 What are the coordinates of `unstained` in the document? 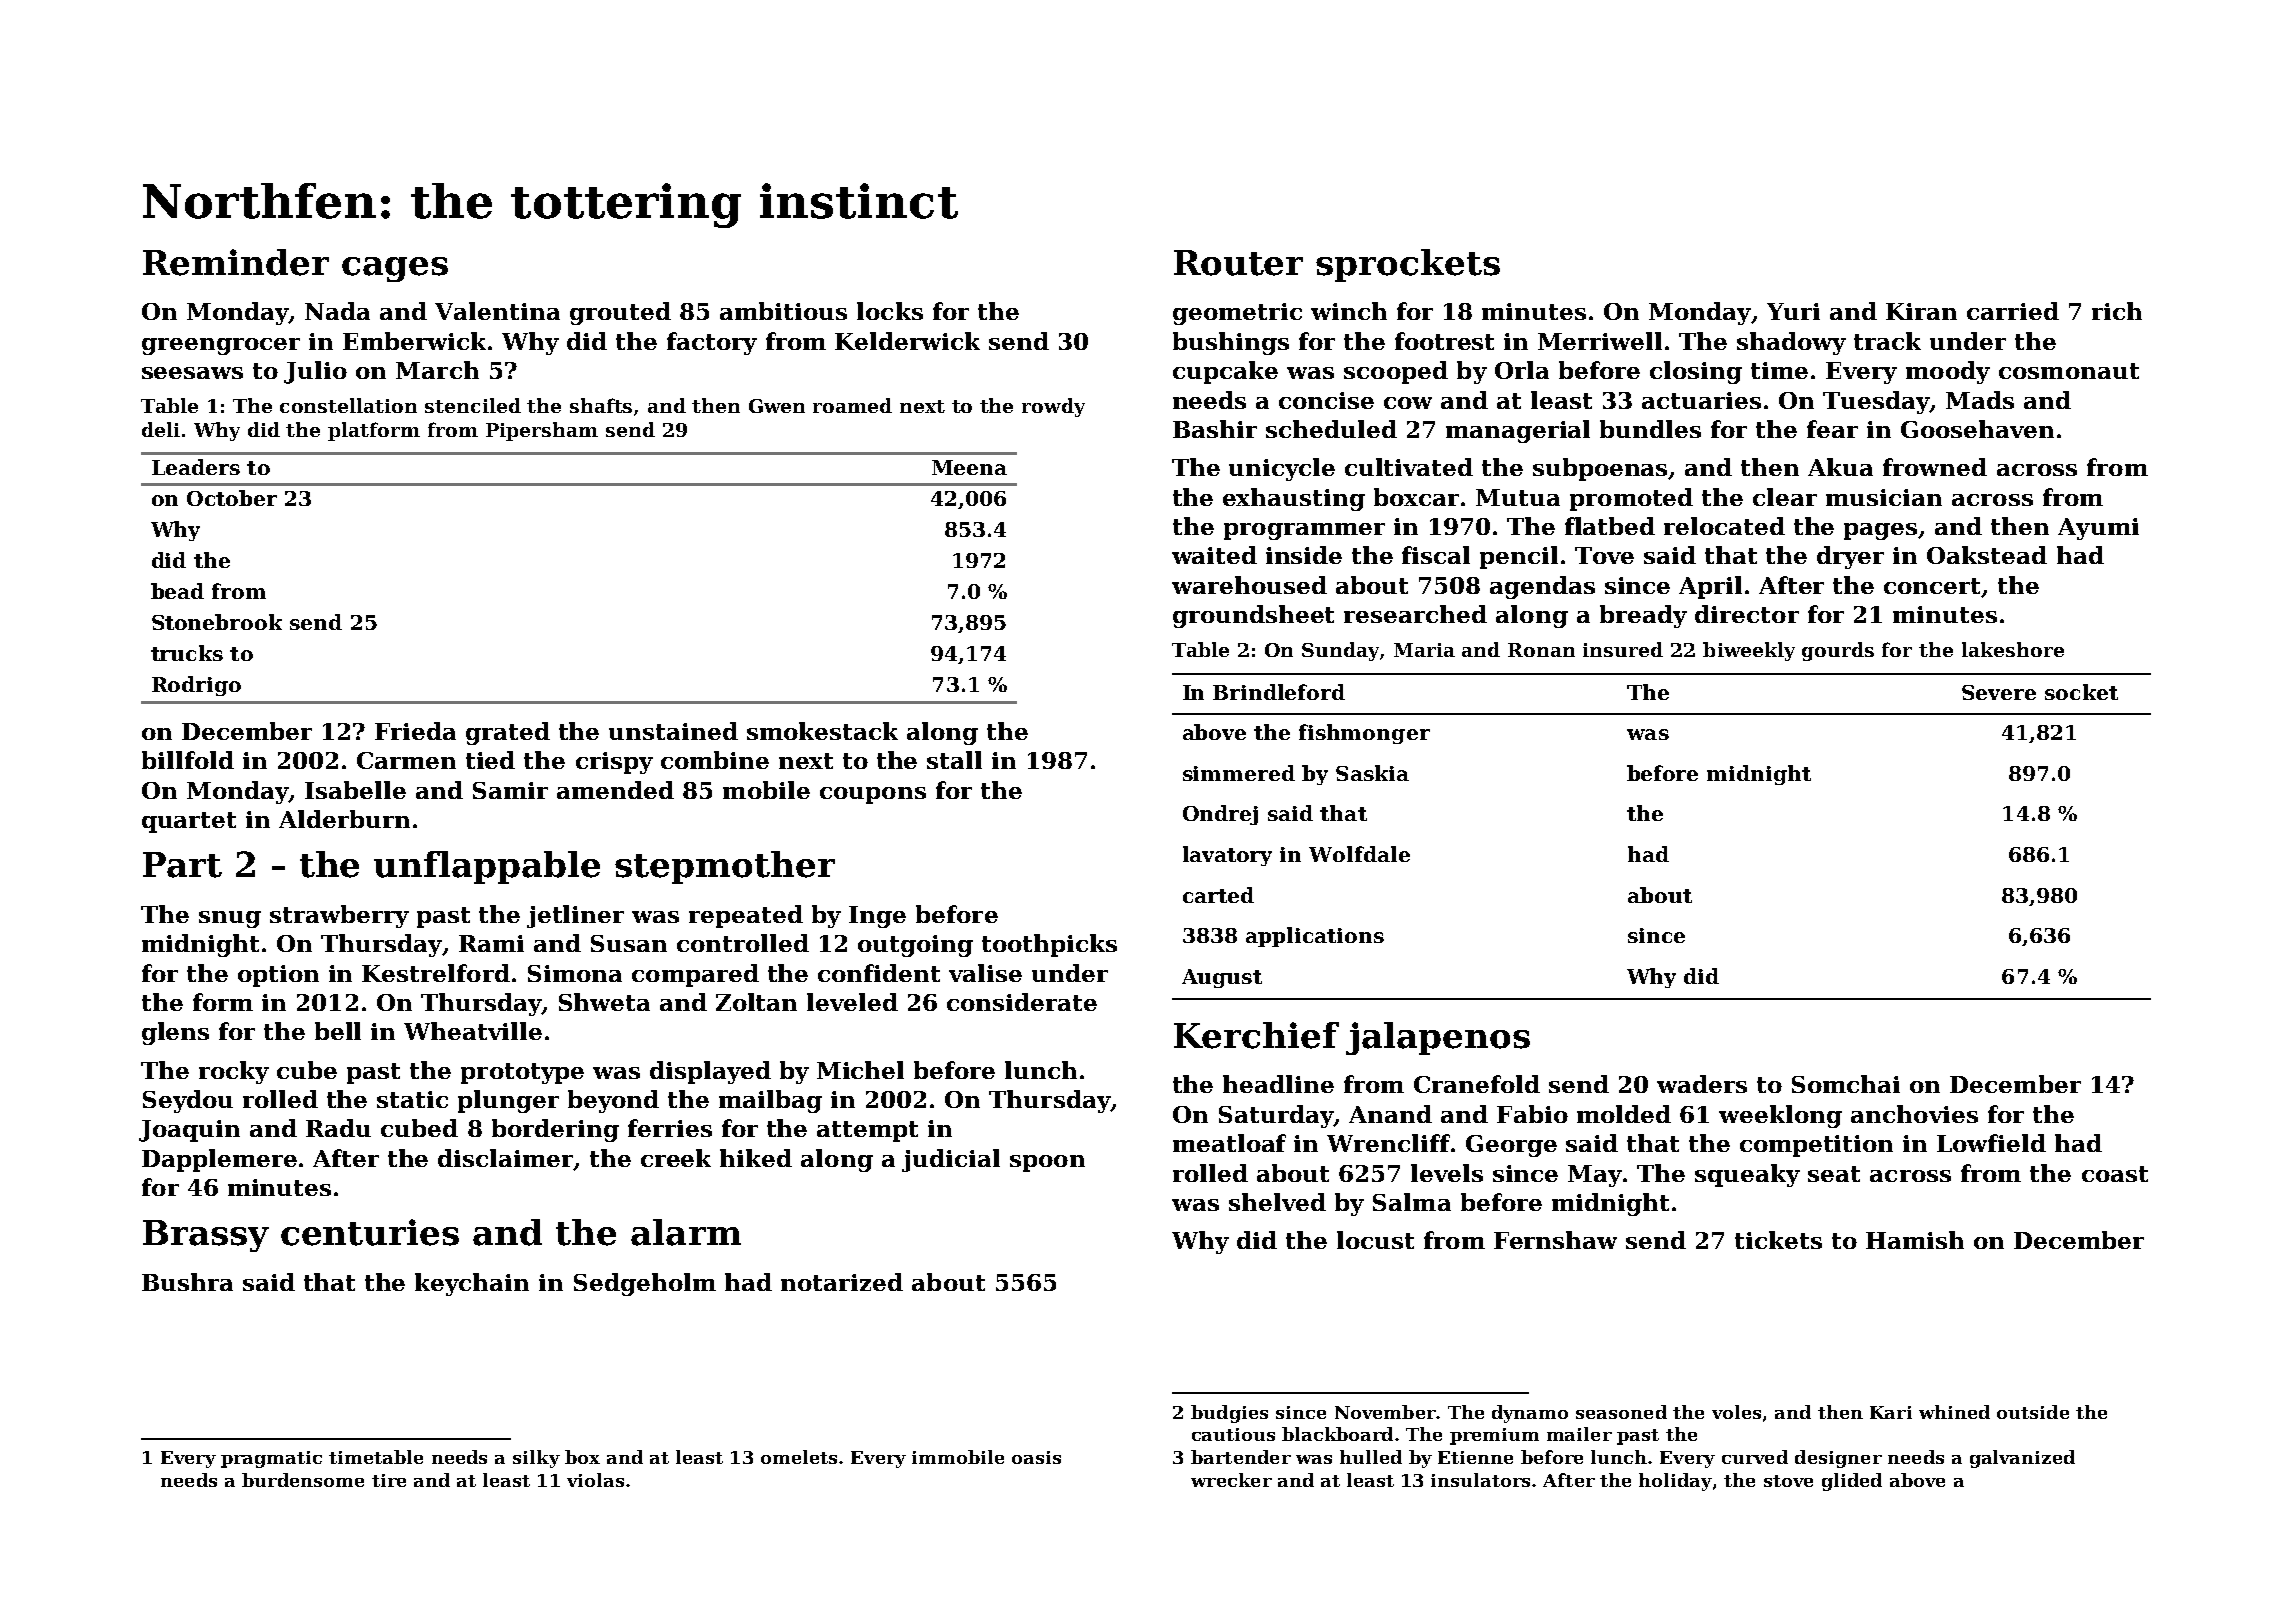 It's located at (673, 731).
